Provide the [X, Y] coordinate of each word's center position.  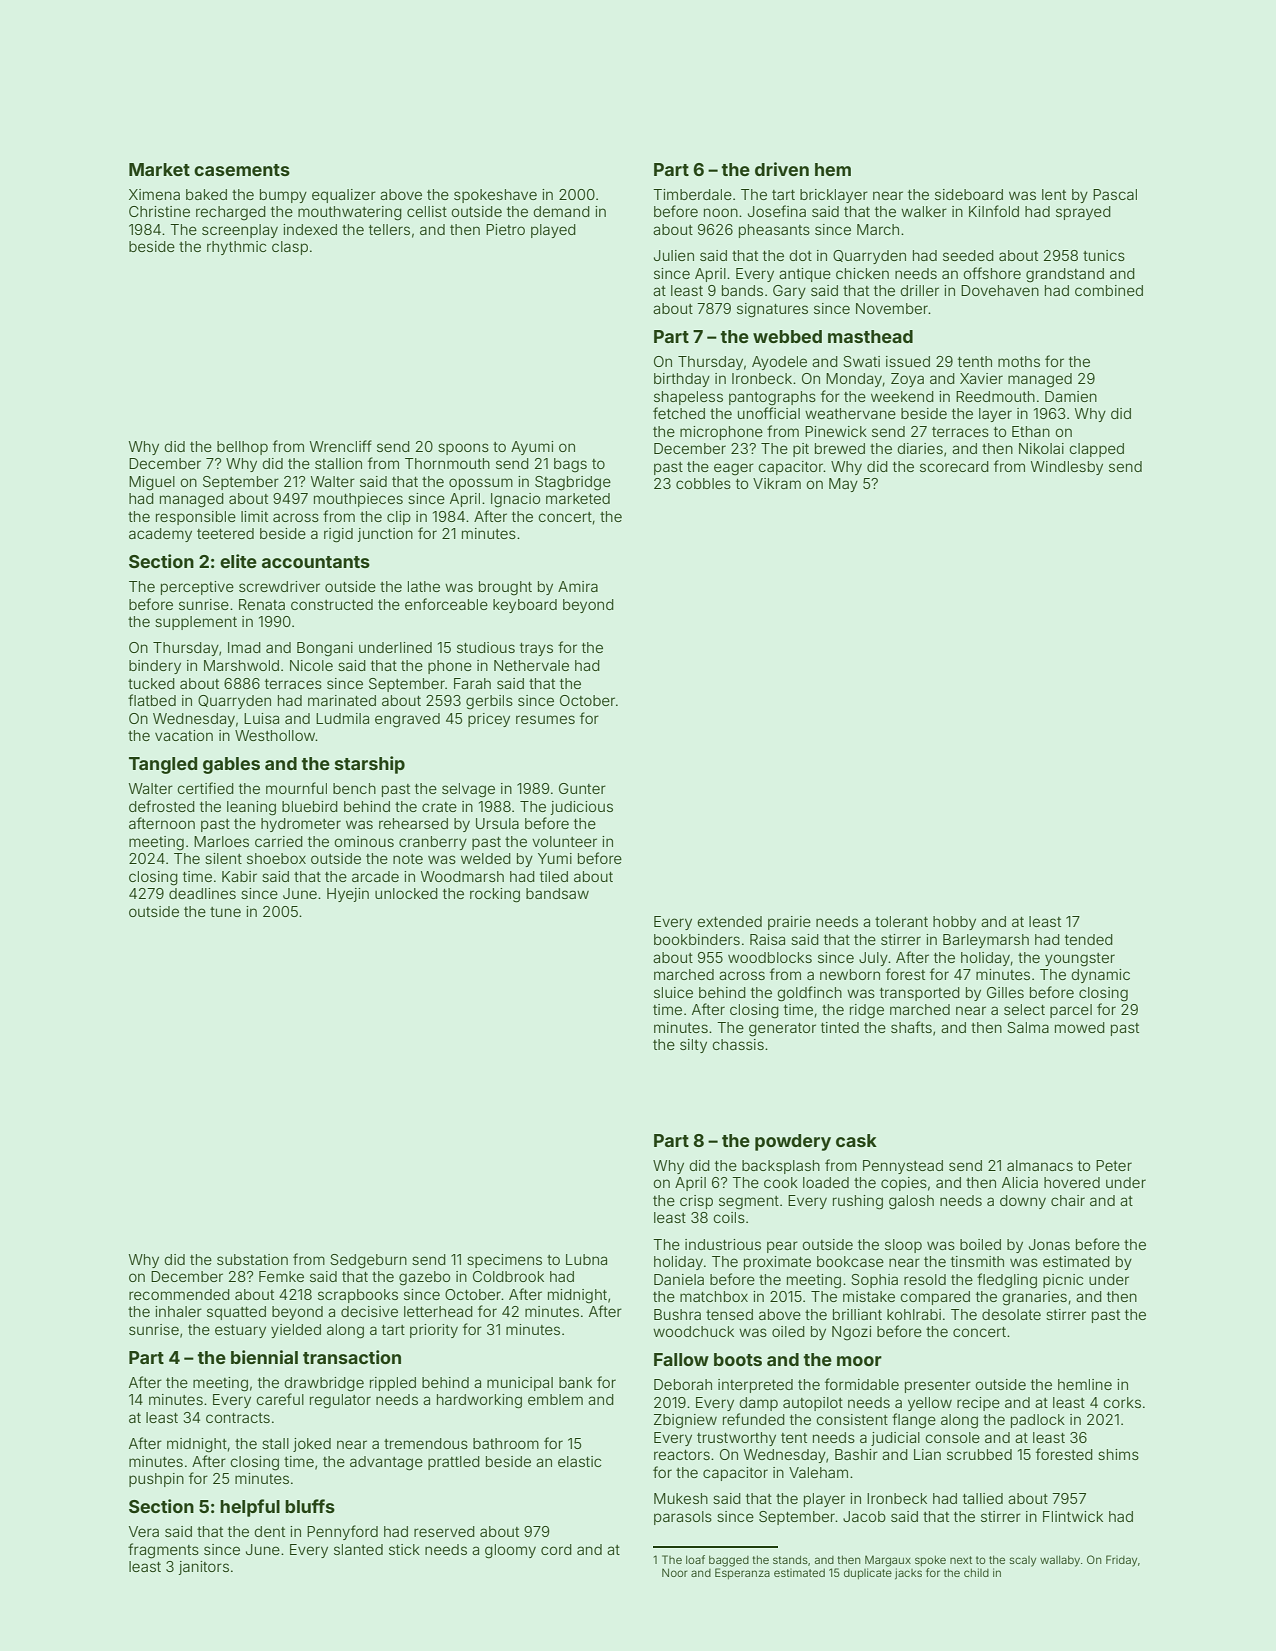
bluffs [310, 1506]
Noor [674, 1573]
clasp [290, 248]
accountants [316, 562]
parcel [1071, 1011]
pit [801, 450]
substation [252, 1259]
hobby [954, 923]
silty [693, 1046]
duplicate [868, 1573]
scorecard [954, 466]
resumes [545, 719]
